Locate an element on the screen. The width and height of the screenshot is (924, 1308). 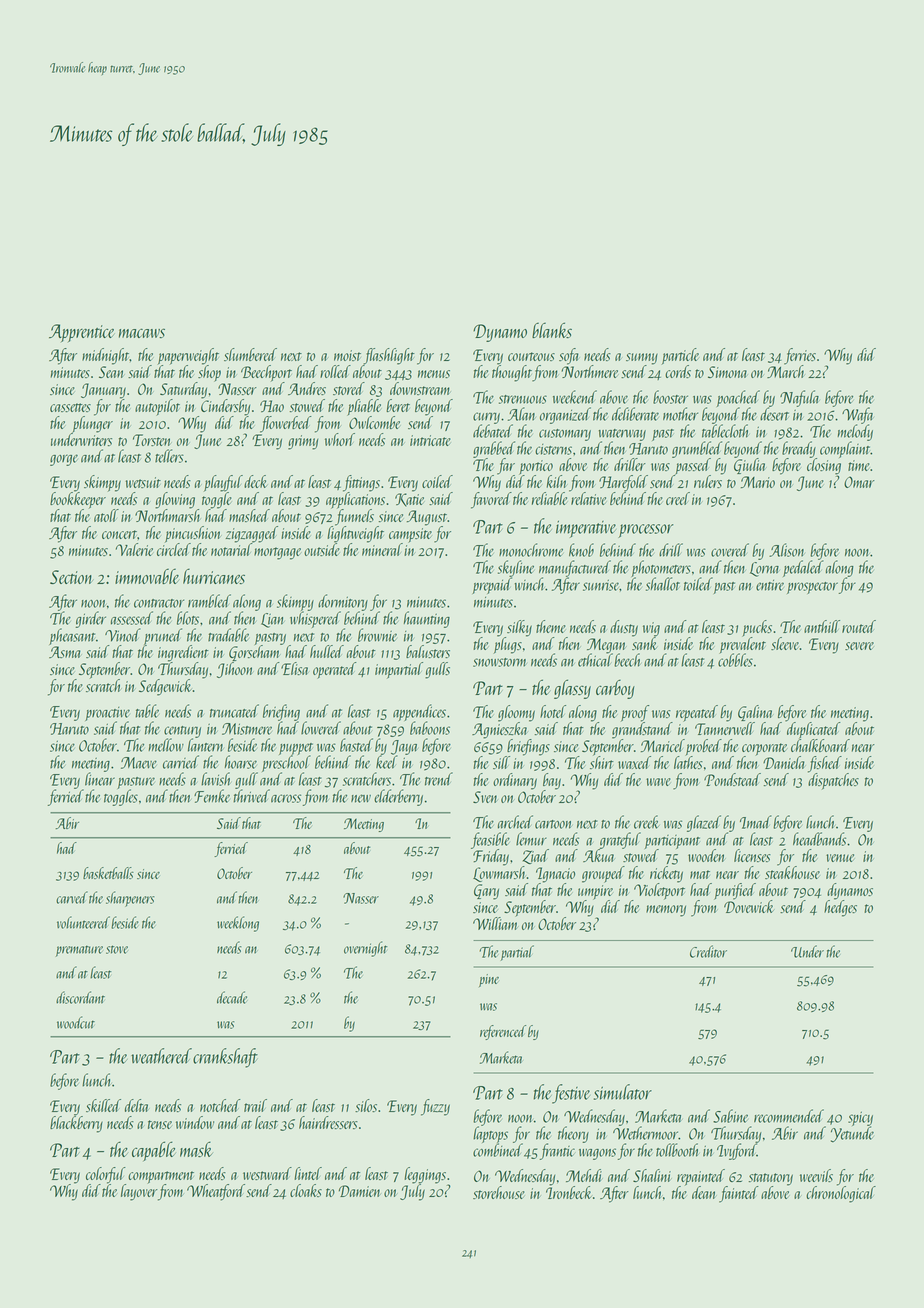
Alison is located at coordinates (787, 550).
